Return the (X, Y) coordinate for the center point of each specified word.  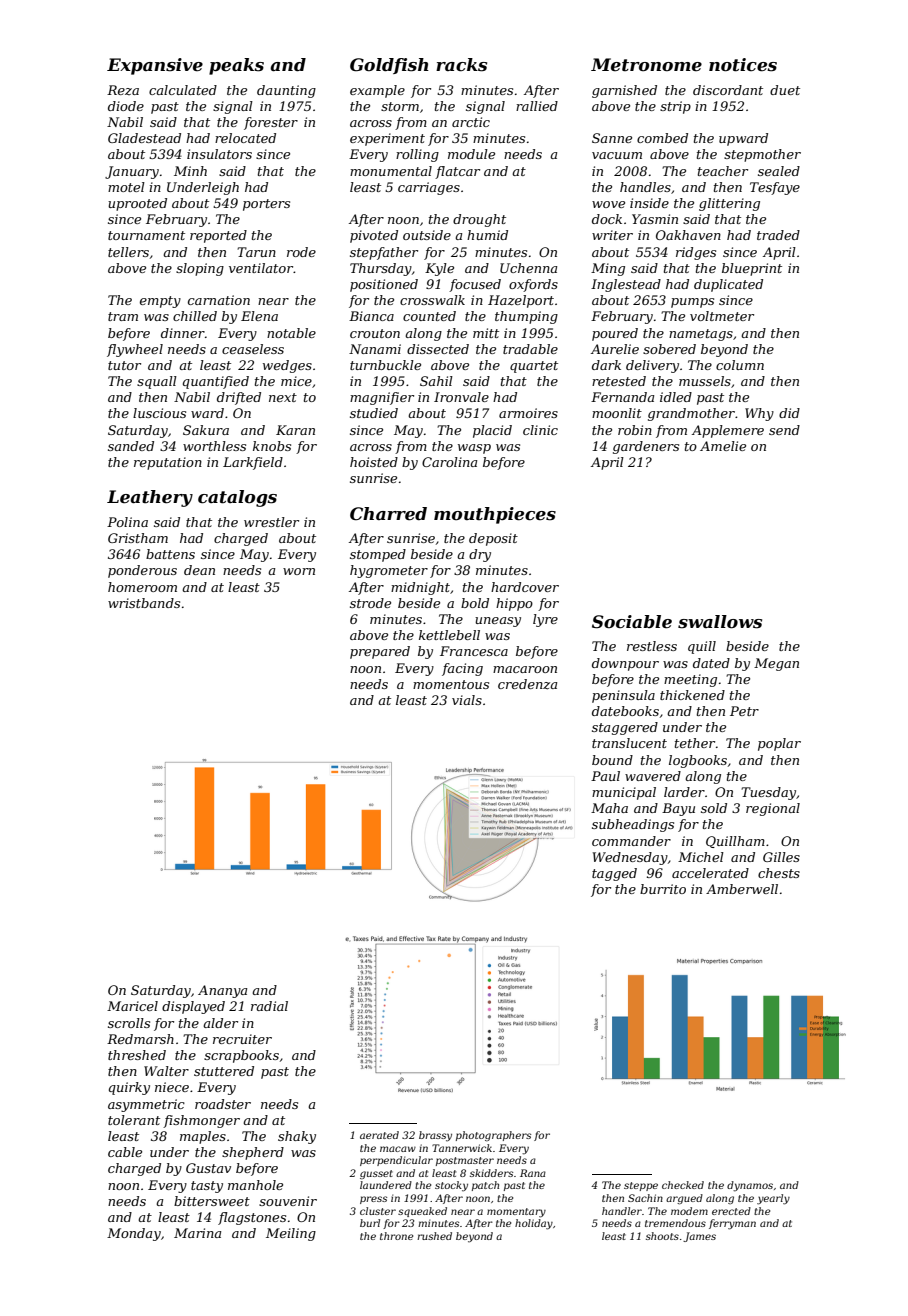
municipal (624, 793)
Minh (190, 171)
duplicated (728, 285)
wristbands (144, 603)
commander (631, 841)
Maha (609, 808)
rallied (537, 106)
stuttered (224, 1071)
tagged (614, 874)
